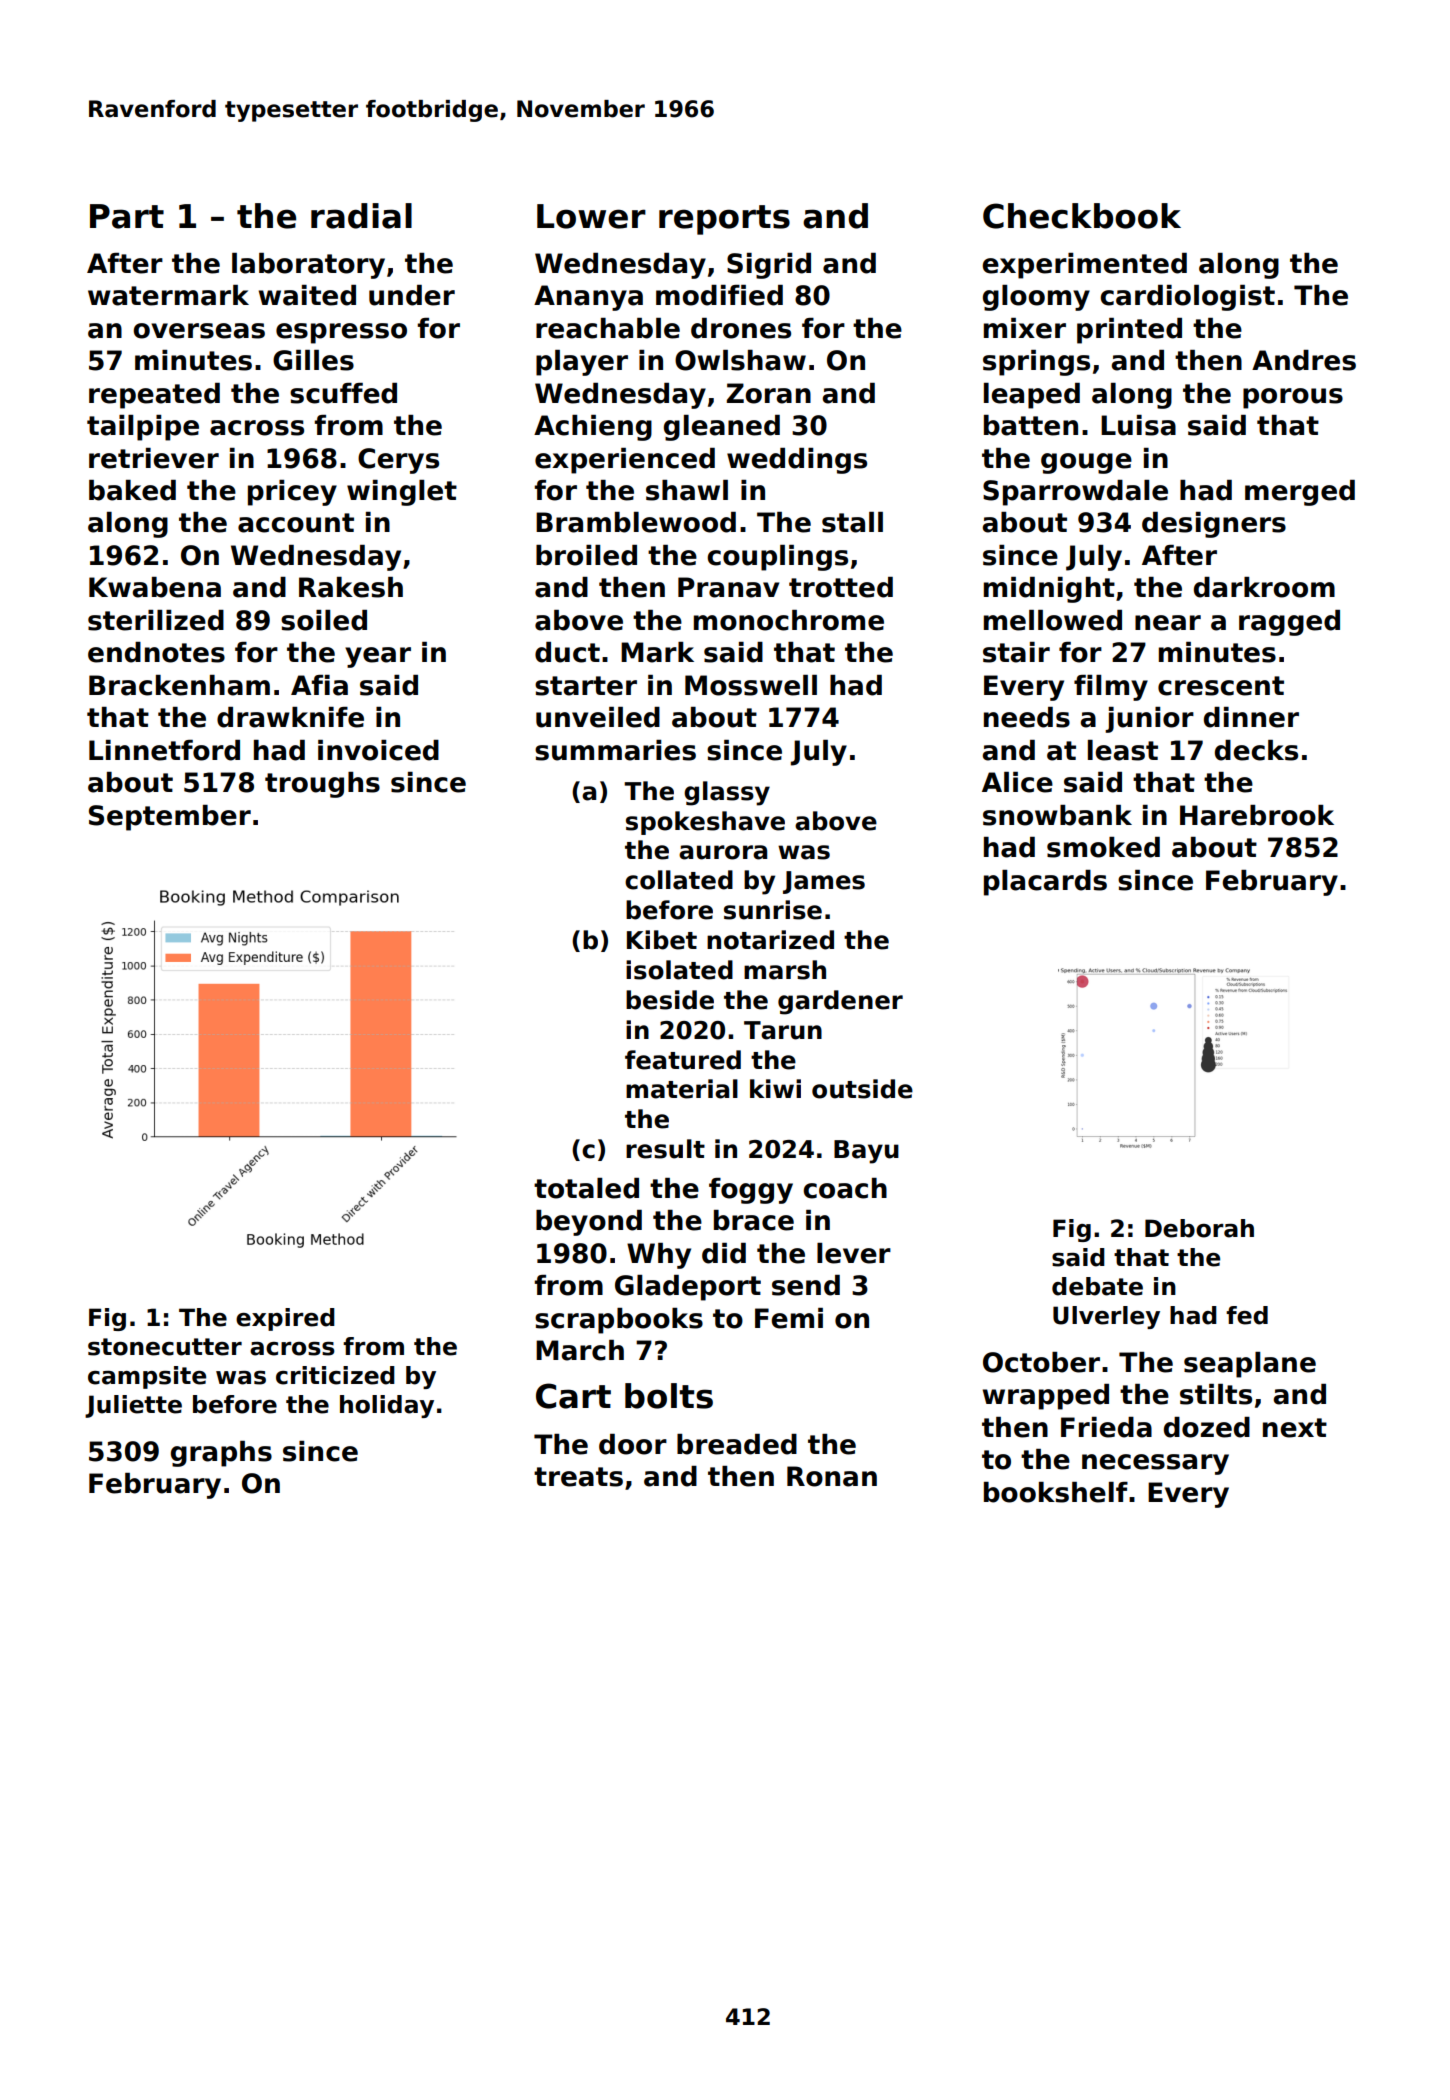  What do you see at coordinates (1082, 216) in the screenshot?
I see `Checkbook` at bounding box center [1082, 216].
